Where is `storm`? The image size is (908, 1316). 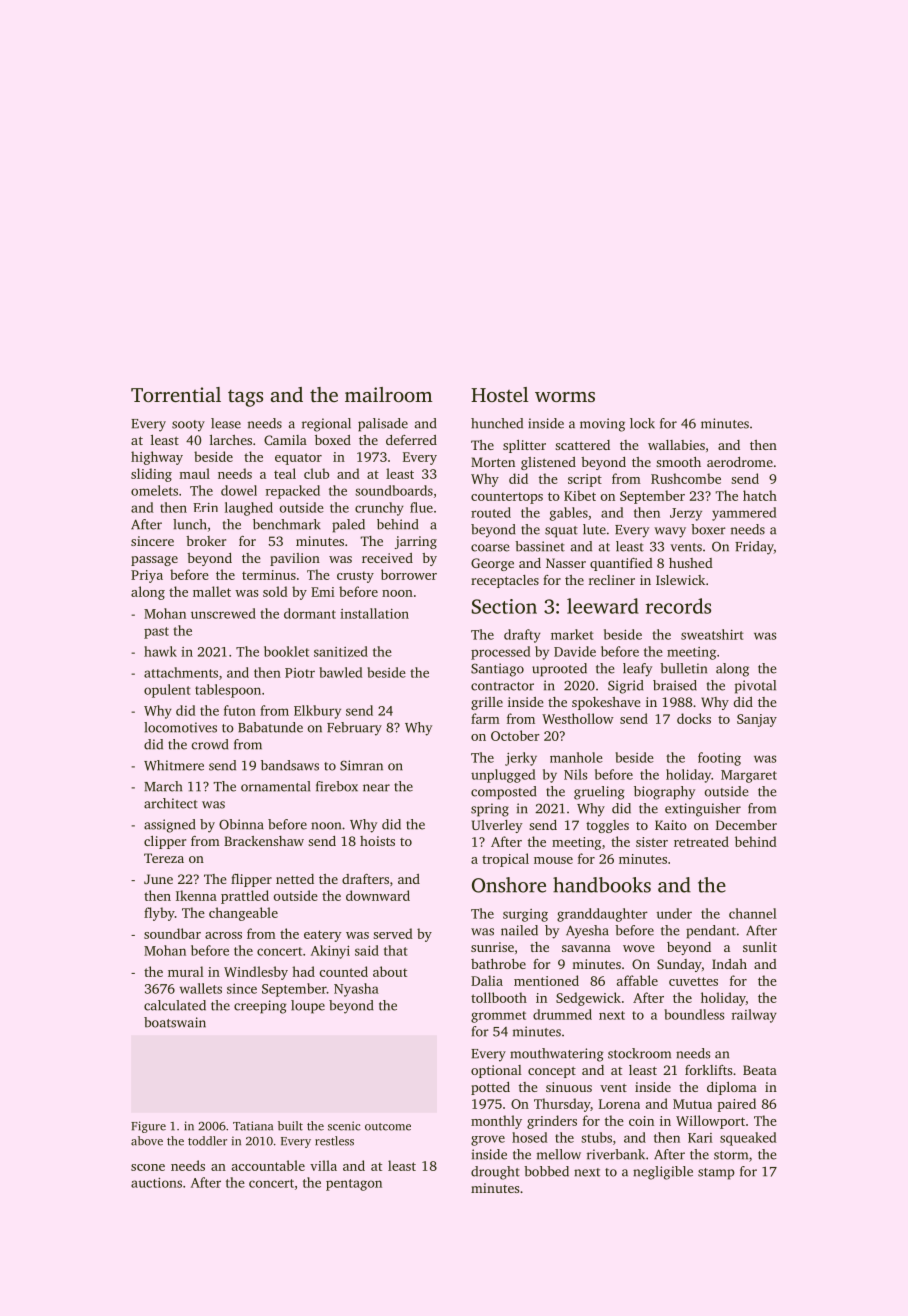 storm is located at coordinates (731, 1155).
